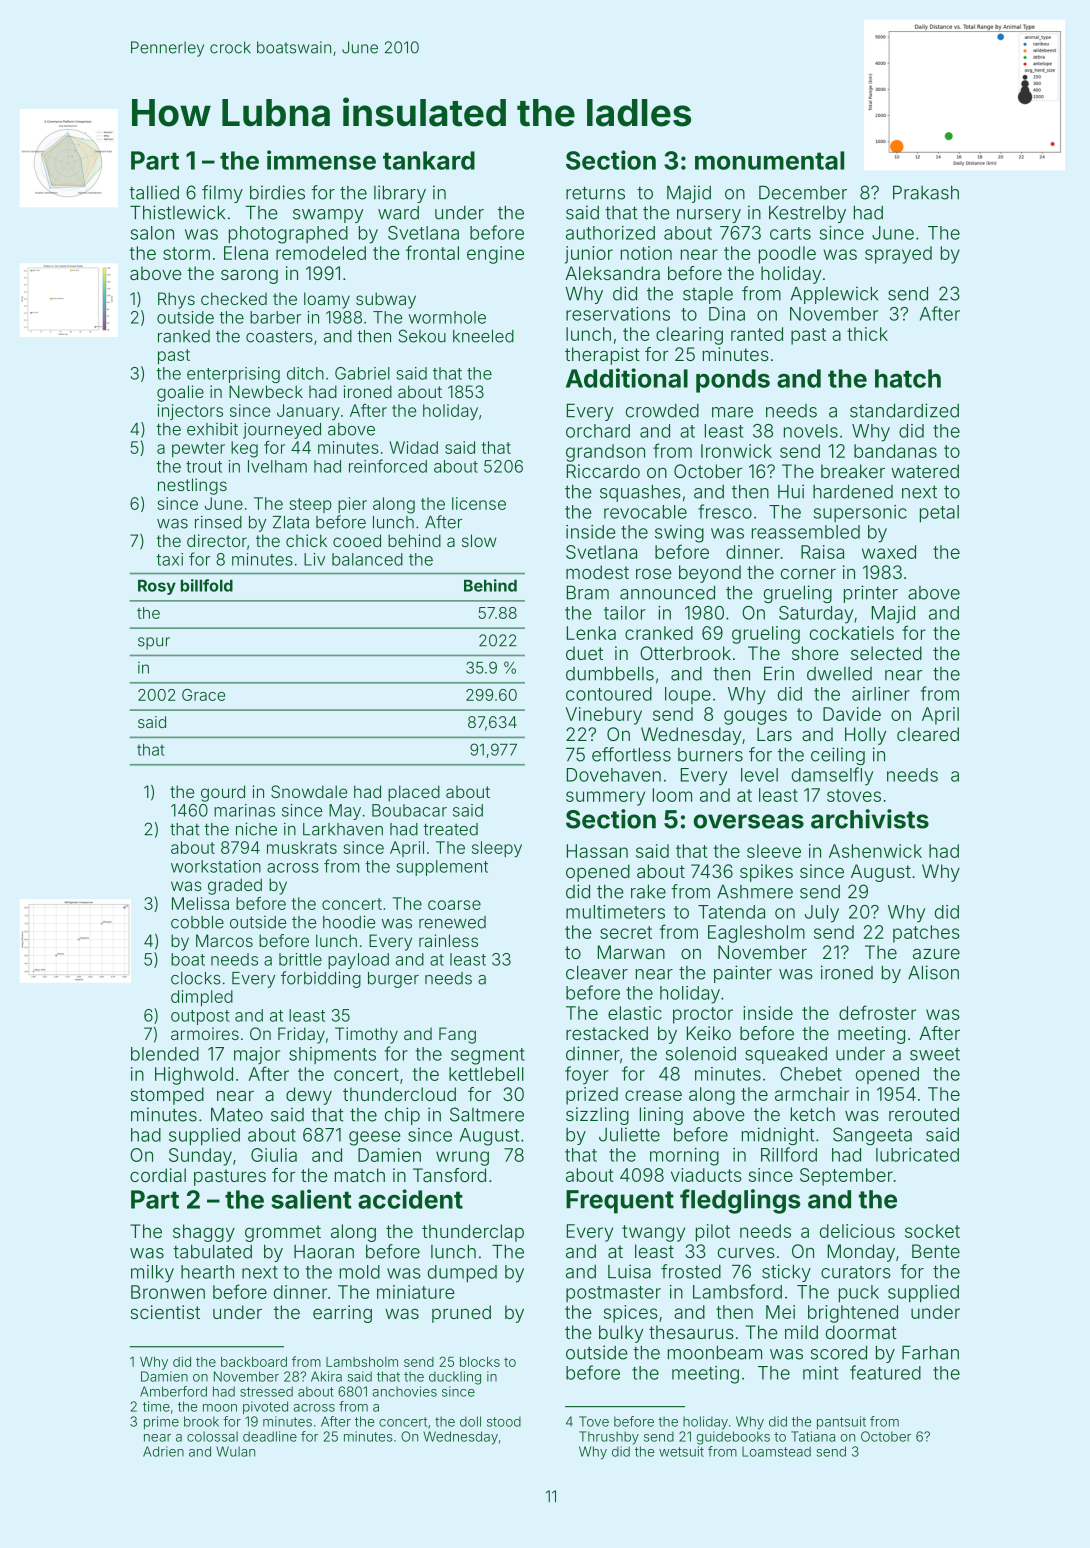  Describe the element at coordinates (822, 552) in the document. I see `Raisa` at that location.
